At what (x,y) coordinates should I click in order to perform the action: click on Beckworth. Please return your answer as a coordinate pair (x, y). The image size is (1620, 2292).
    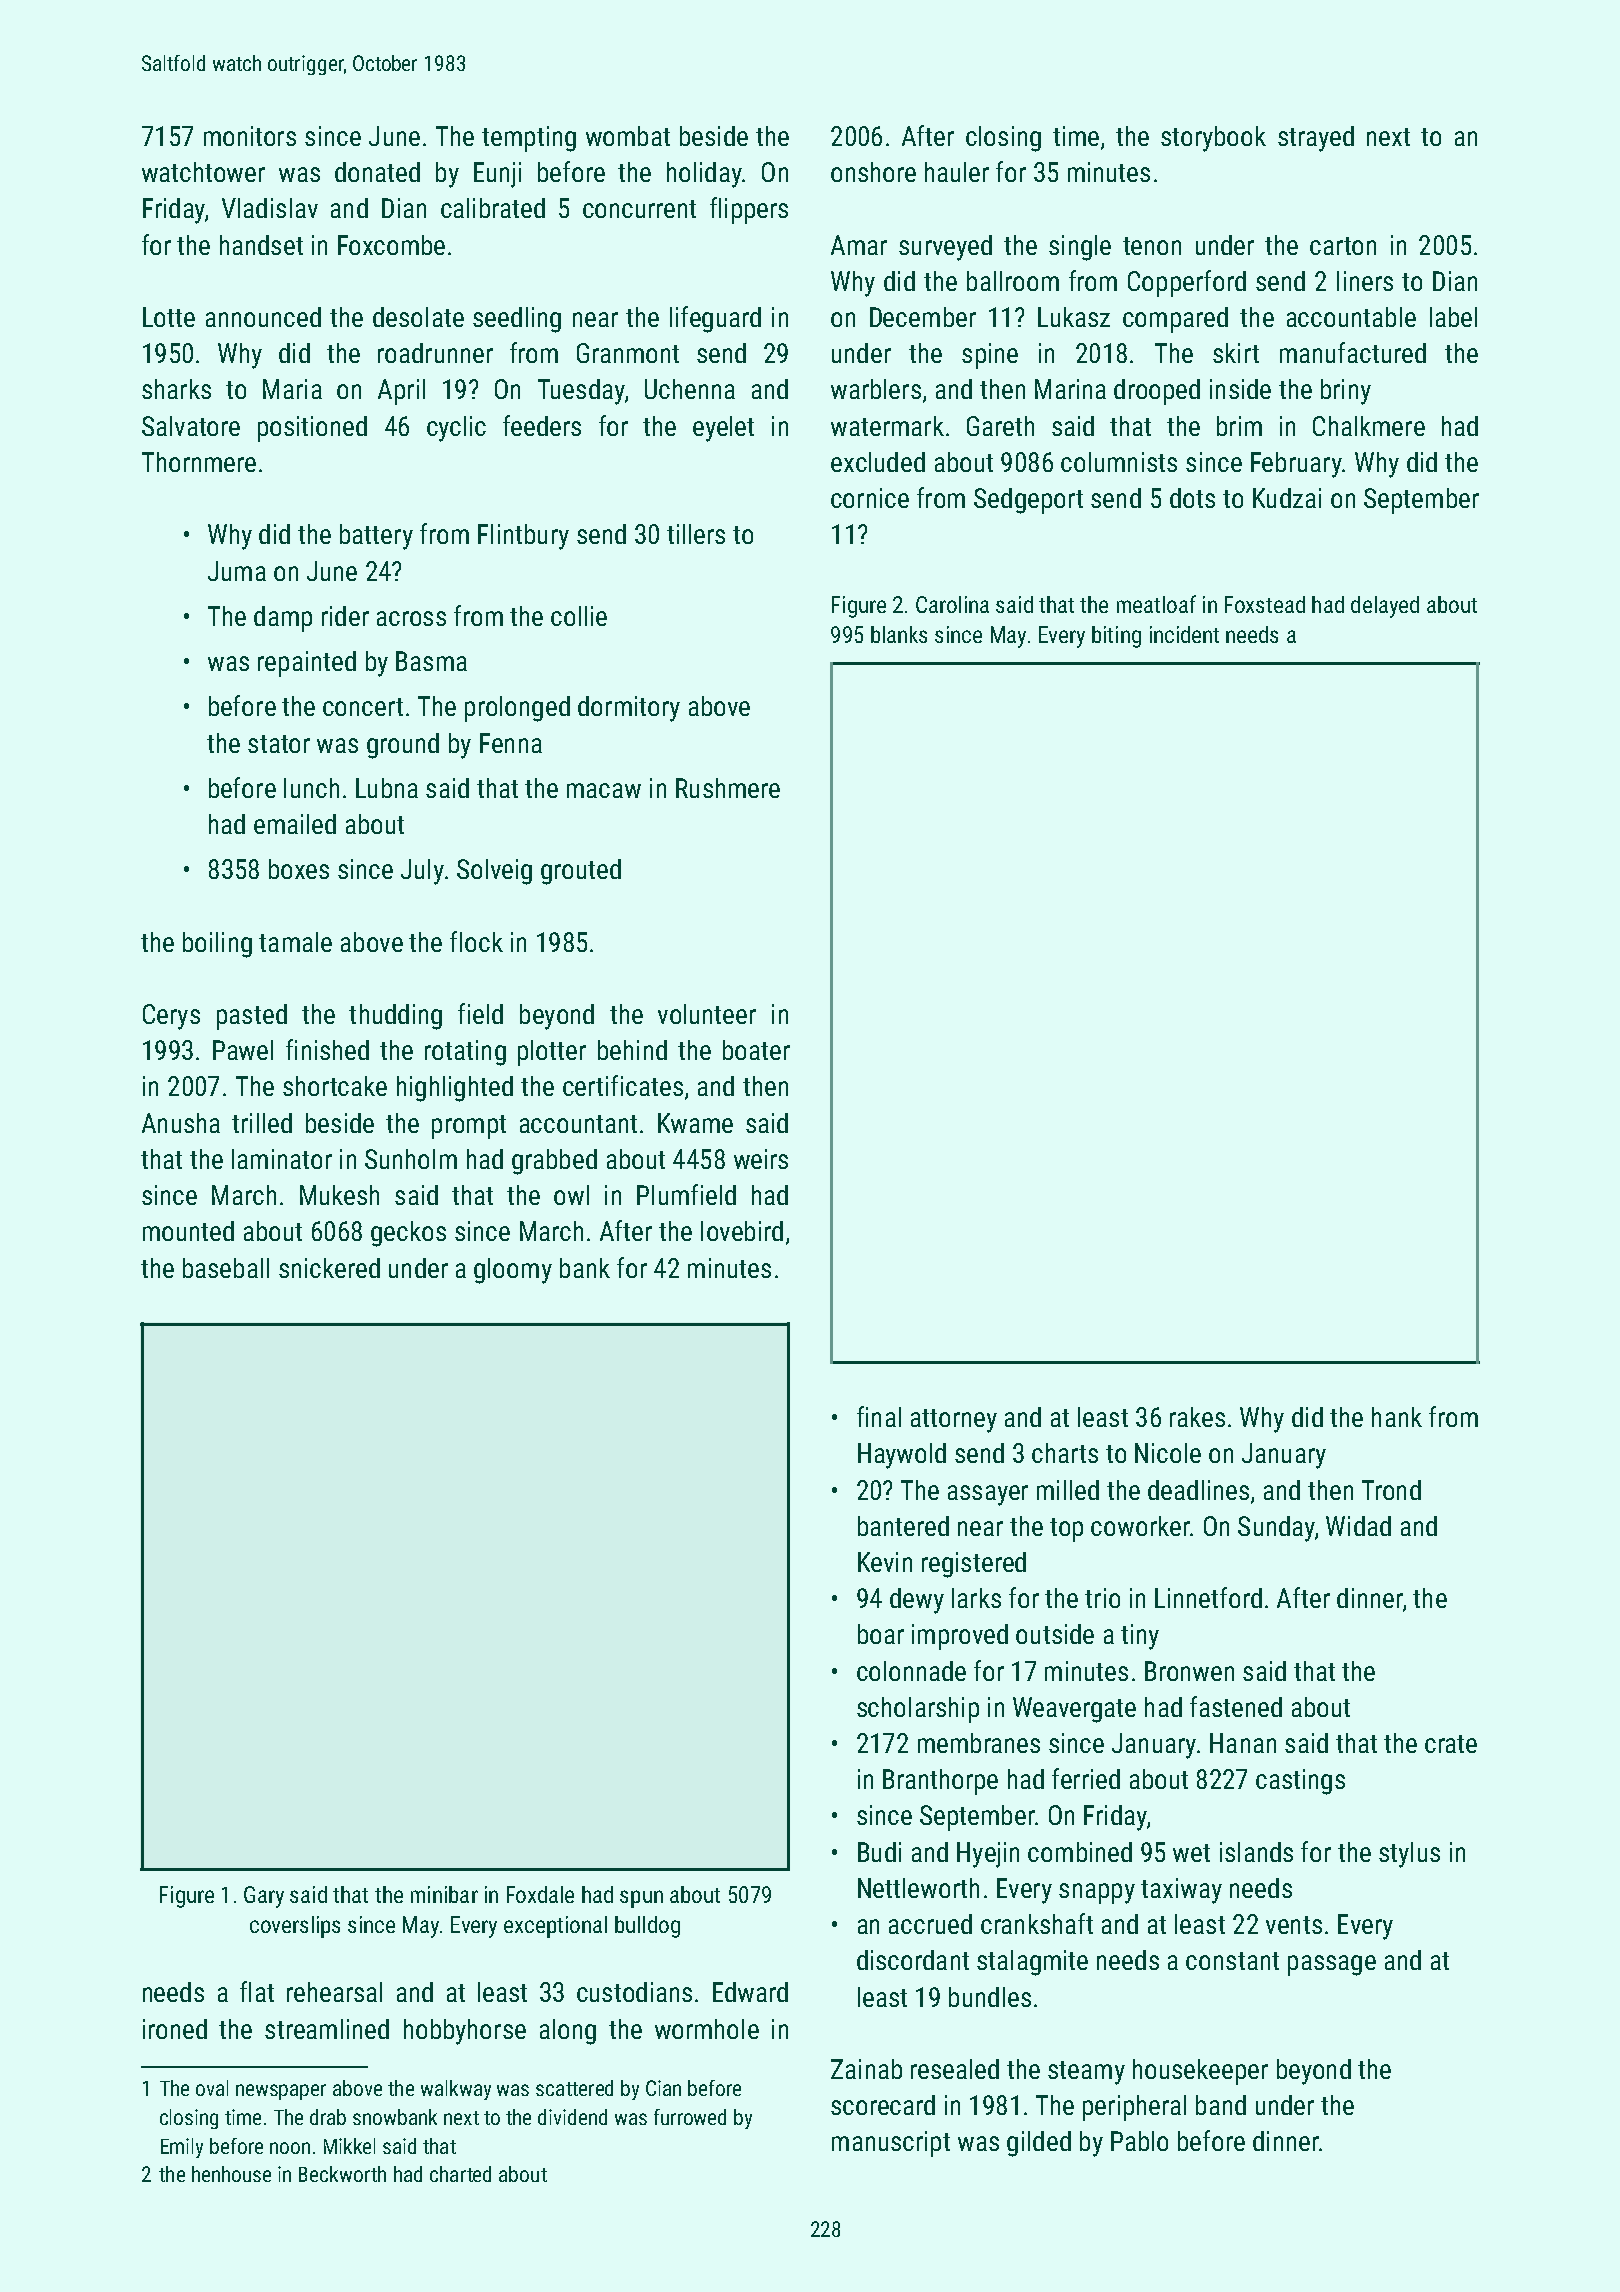
    Looking at the image, I should click on (342, 2174).
